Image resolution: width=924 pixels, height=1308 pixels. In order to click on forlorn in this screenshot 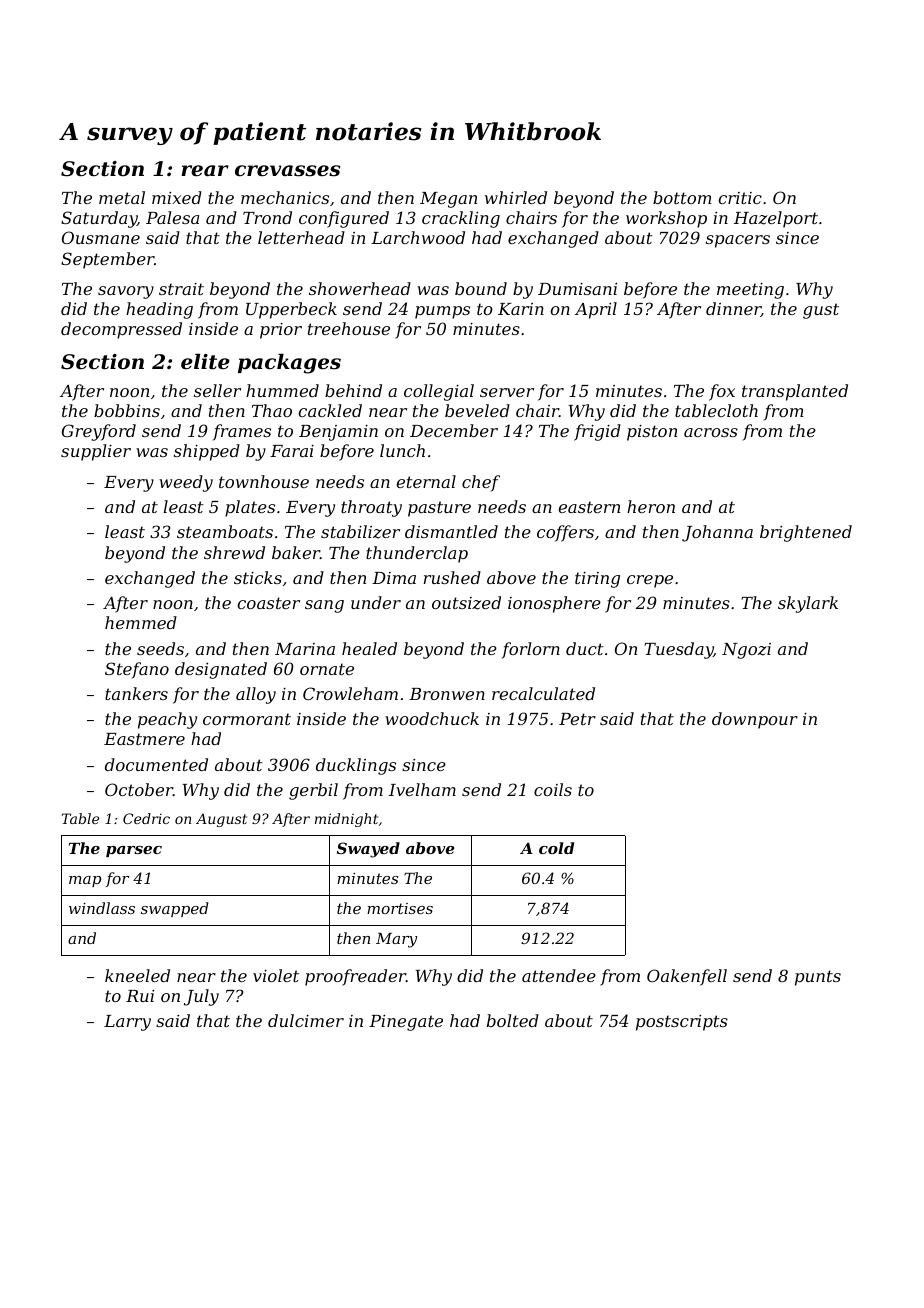, I will do `click(531, 650)`.
